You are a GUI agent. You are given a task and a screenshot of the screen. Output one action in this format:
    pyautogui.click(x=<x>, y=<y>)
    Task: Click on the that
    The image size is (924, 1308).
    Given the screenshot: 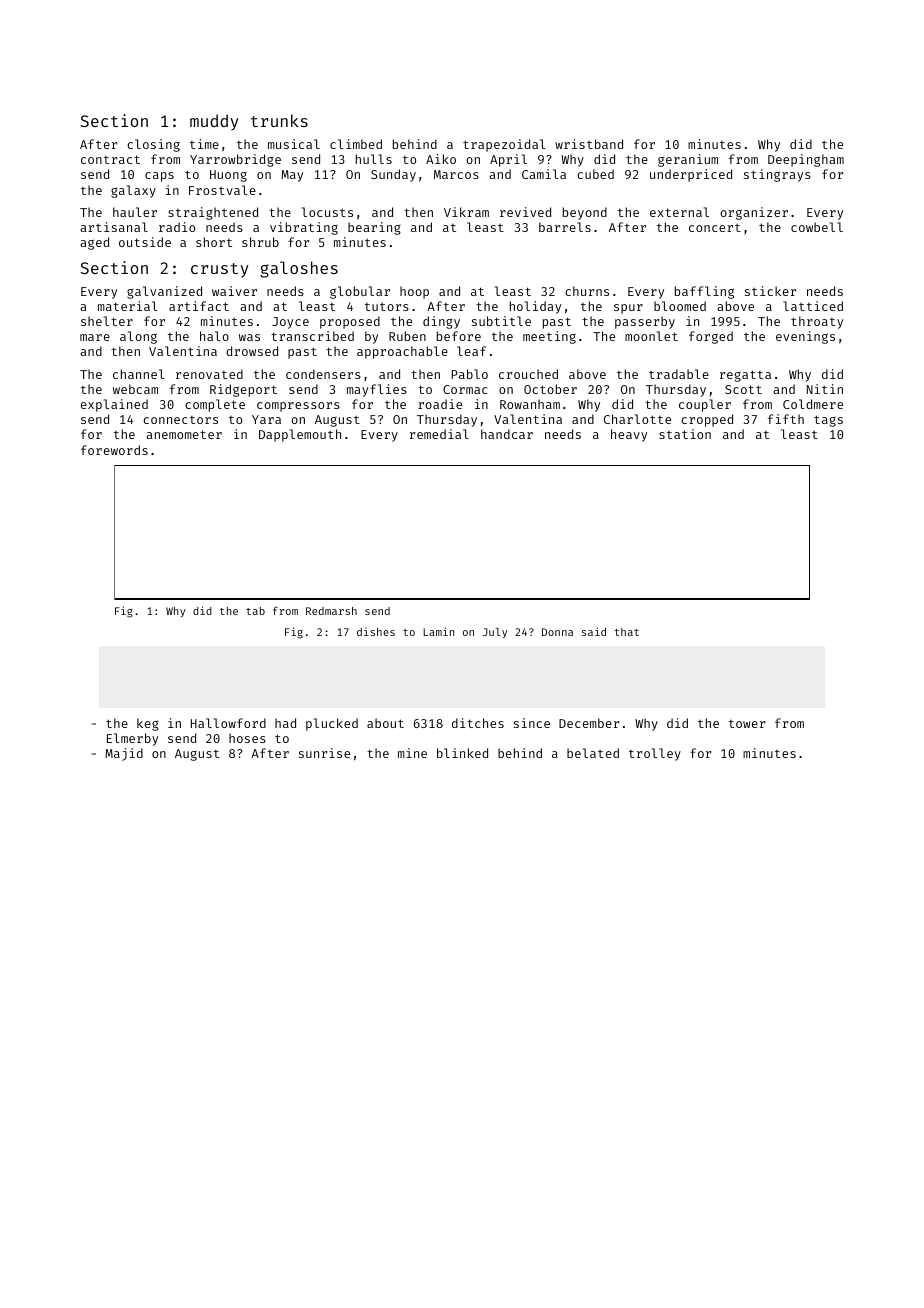 What is the action you would take?
    pyautogui.click(x=626, y=632)
